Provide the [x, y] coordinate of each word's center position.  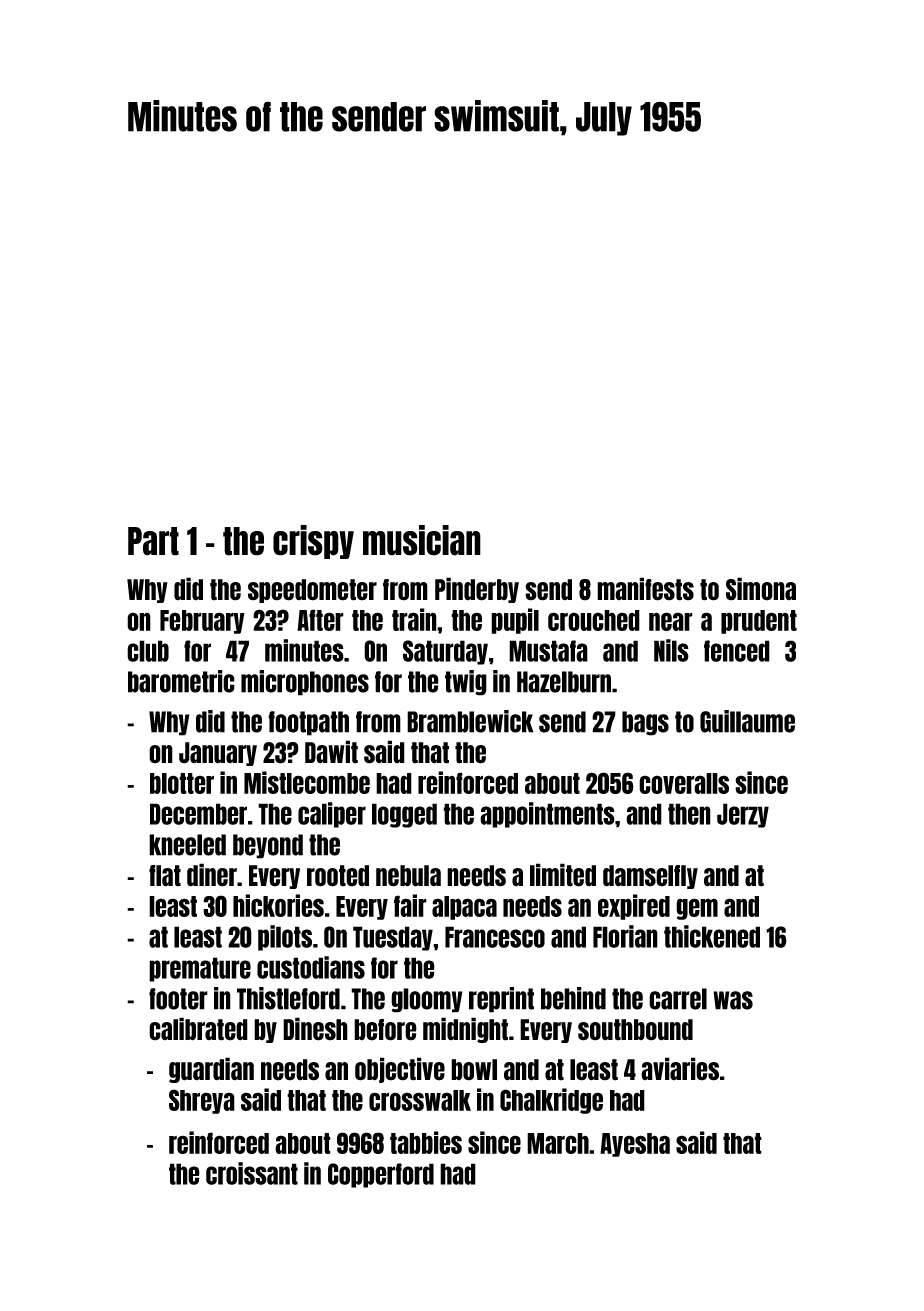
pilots [285, 938]
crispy [313, 542]
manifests [645, 589]
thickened [712, 936]
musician [422, 540]
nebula [408, 876]
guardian [211, 1070]
